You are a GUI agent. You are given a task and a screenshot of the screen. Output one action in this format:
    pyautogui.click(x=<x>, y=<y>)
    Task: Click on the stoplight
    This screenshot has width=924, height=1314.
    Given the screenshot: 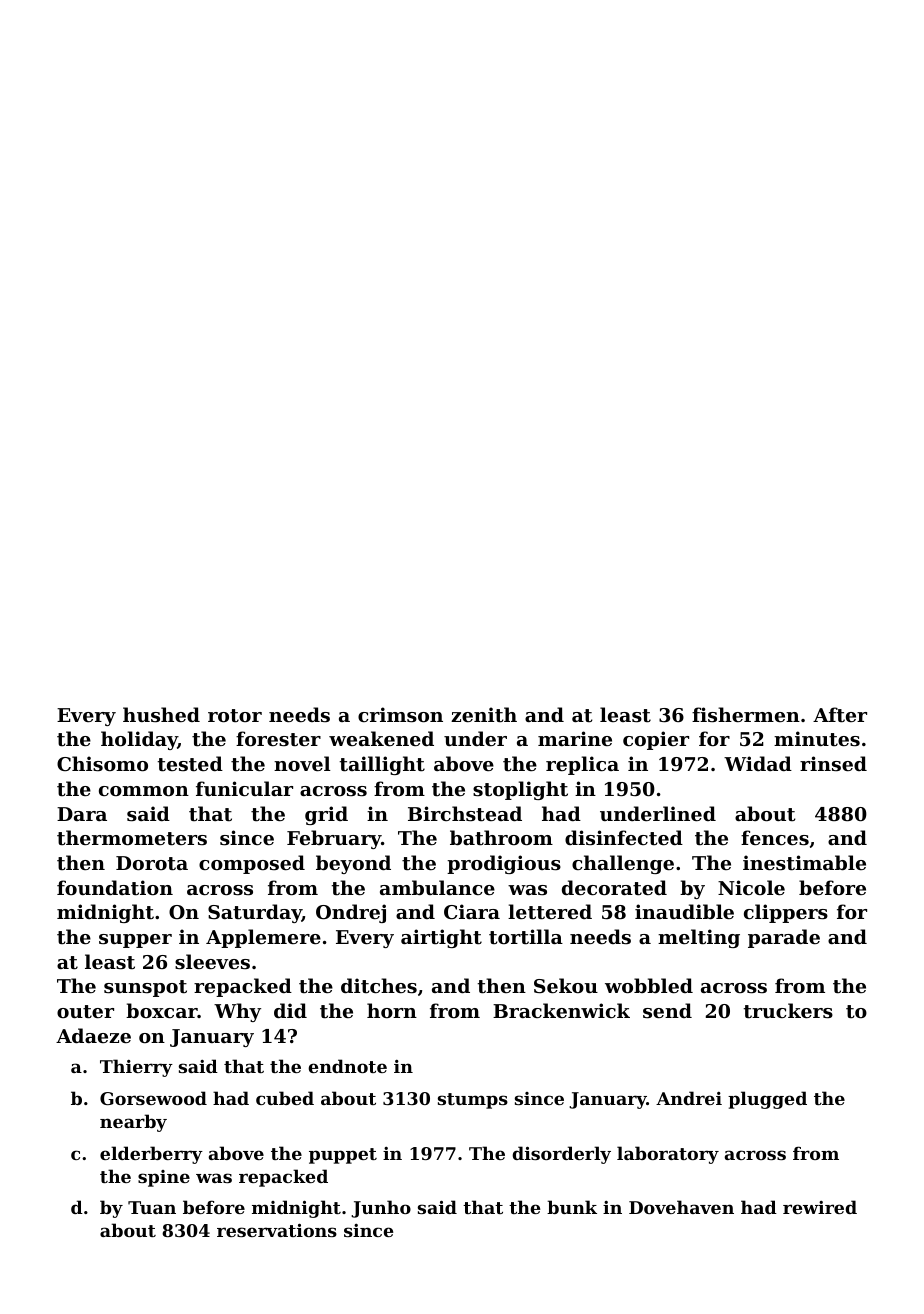 What is the action you would take?
    pyautogui.click(x=520, y=790)
